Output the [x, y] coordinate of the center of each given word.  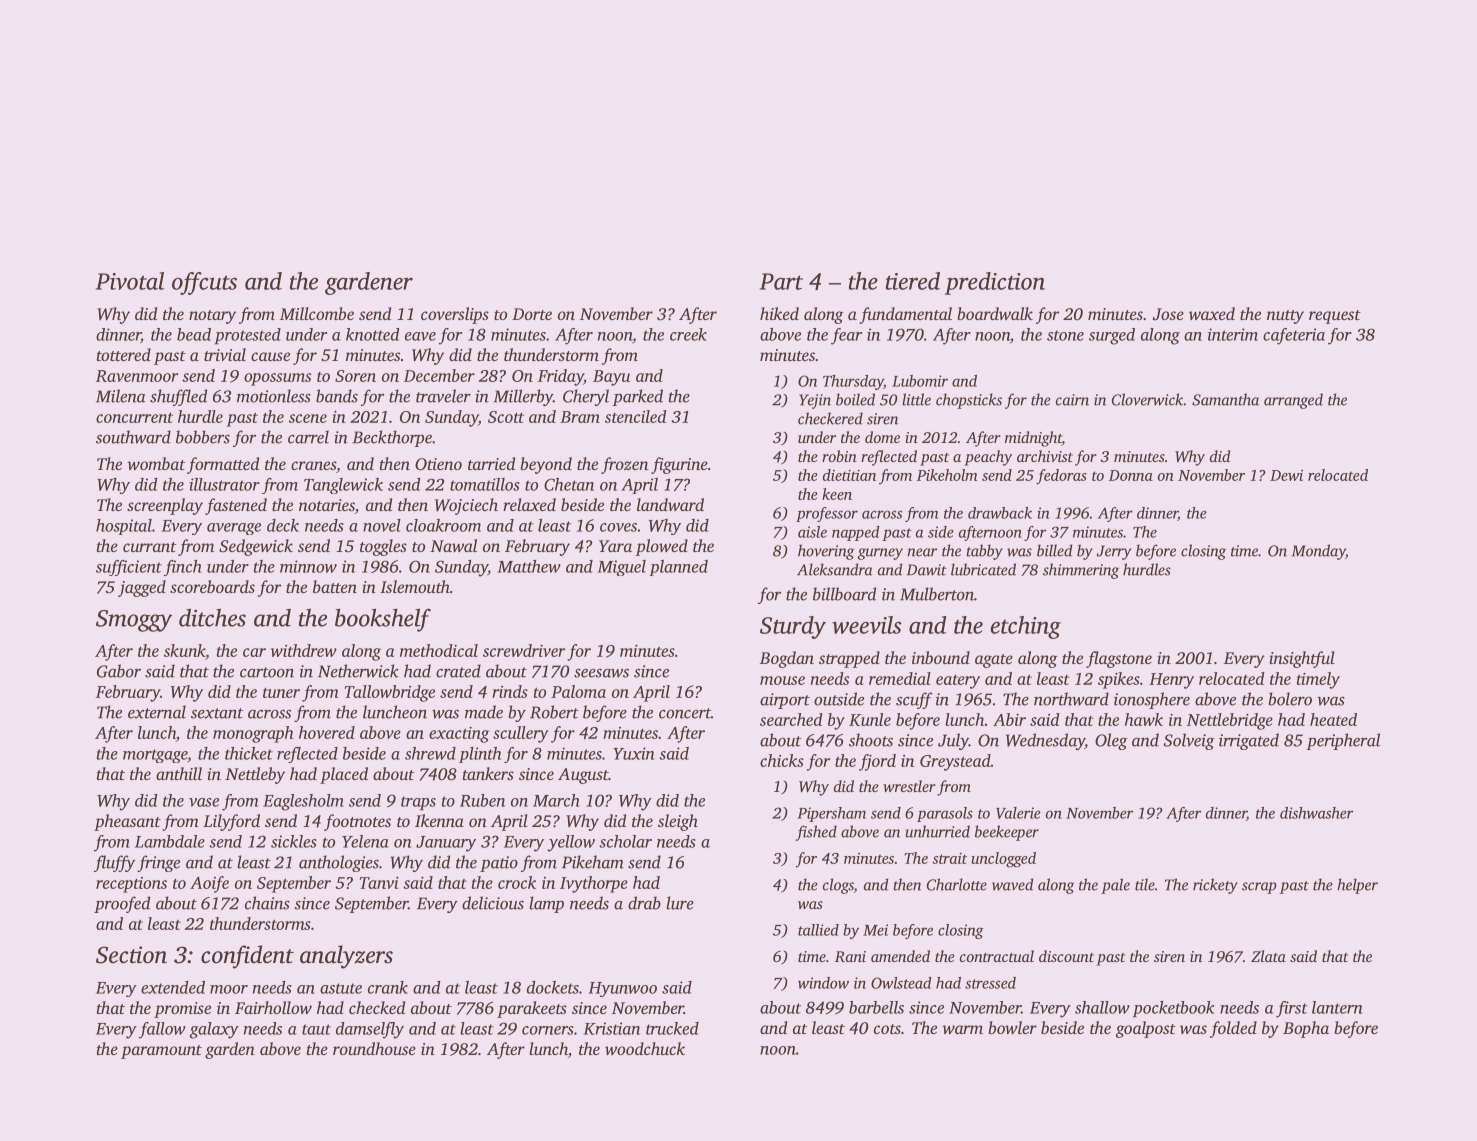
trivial [225, 354]
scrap [1259, 888]
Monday [1319, 552]
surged [1112, 336]
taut [316, 1029]
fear [846, 336]
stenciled [636, 416]
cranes [313, 465]
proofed [122, 904]
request [1335, 317]
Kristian [611, 1028]
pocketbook [1173, 1009]
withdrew [304, 650]
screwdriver [524, 650]
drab [644, 903]
